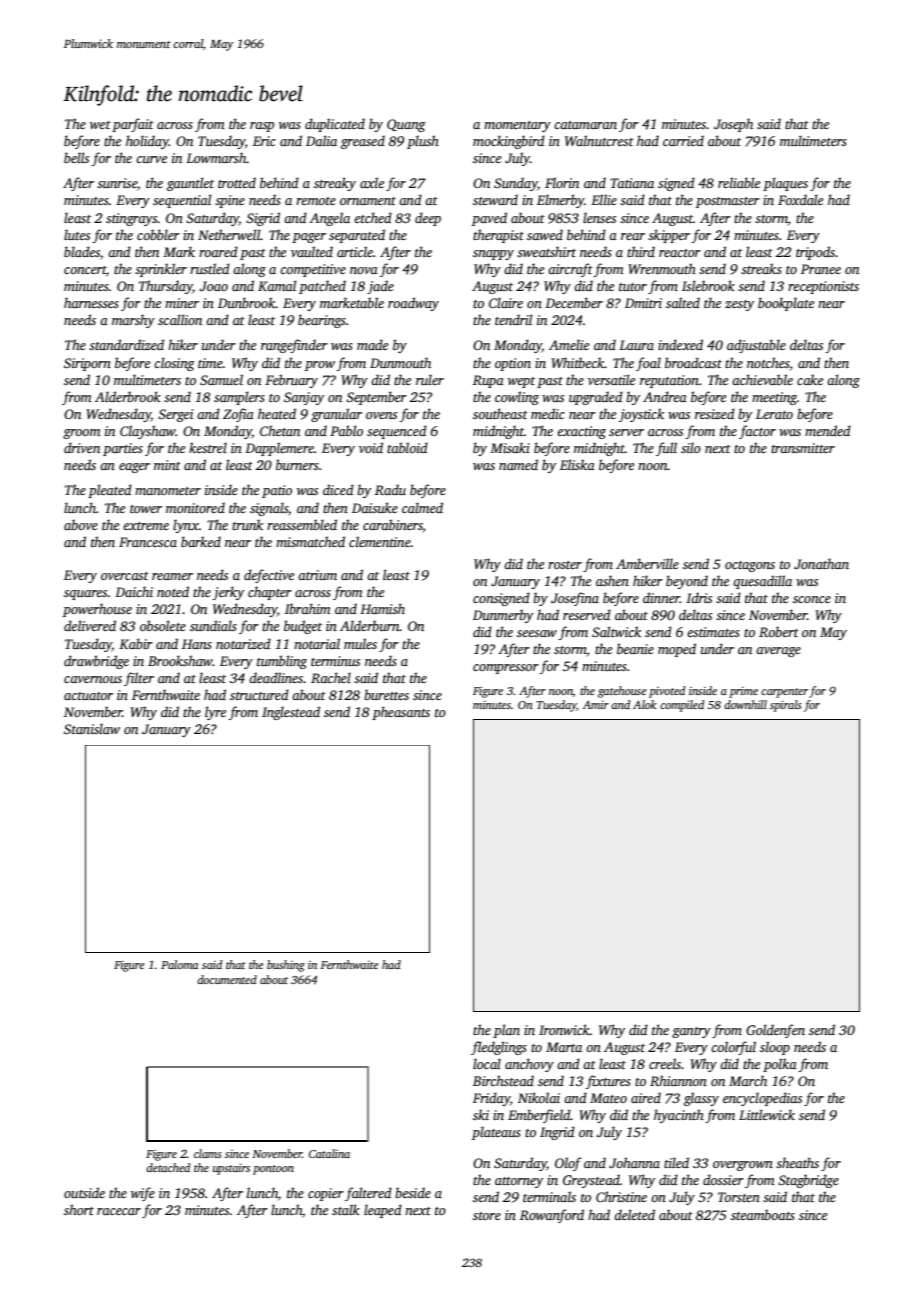 This screenshot has width=924, height=1308. Describe the element at coordinates (775, 1031) in the screenshot. I see `Goldenfen` at that location.
